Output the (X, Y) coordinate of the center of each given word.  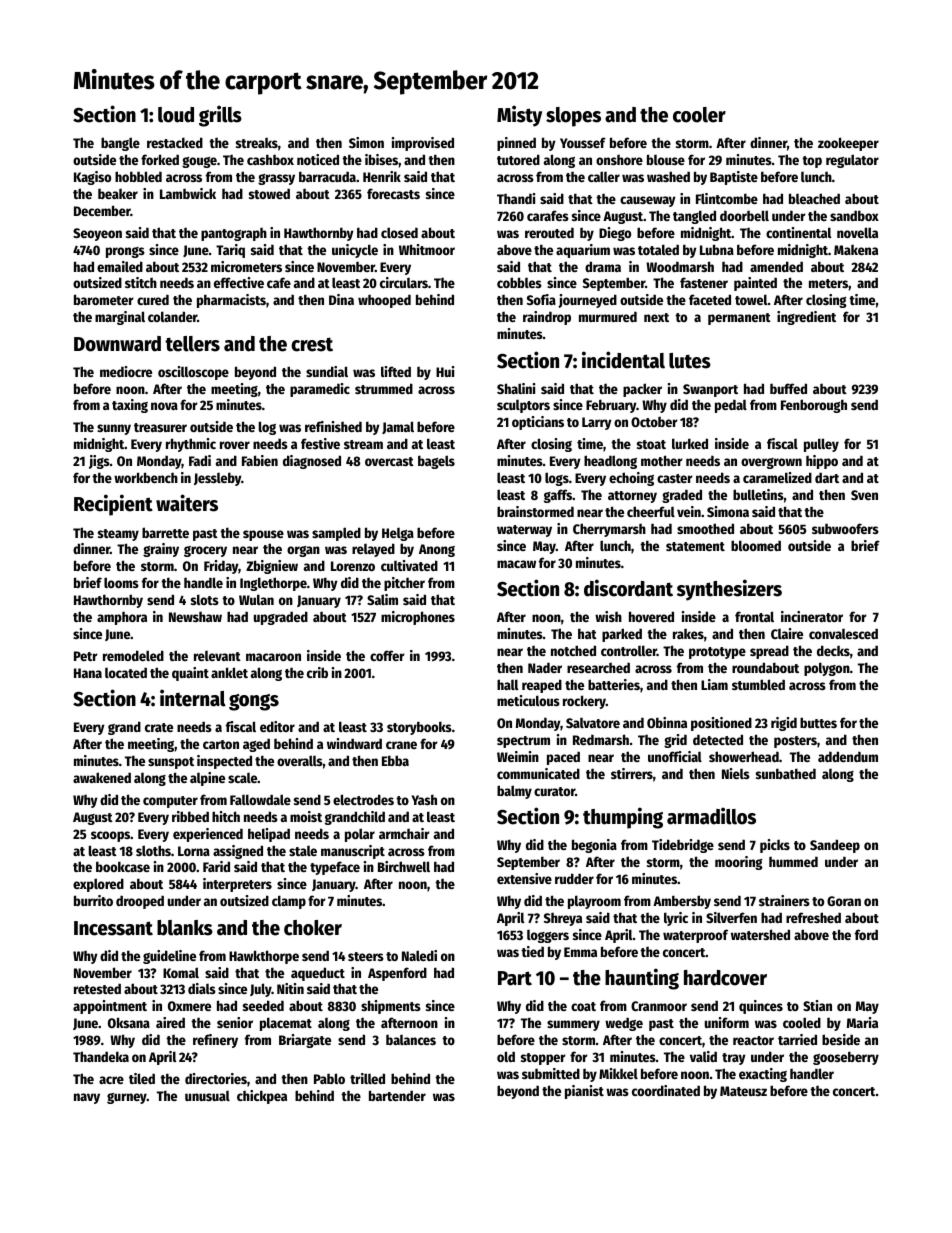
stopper (543, 1059)
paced (563, 758)
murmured (608, 316)
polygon (827, 669)
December (102, 210)
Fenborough (814, 406)
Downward (117, 344)
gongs (254, 702)
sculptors (523, 406)
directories (216, 1078)
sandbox (854, 215)
